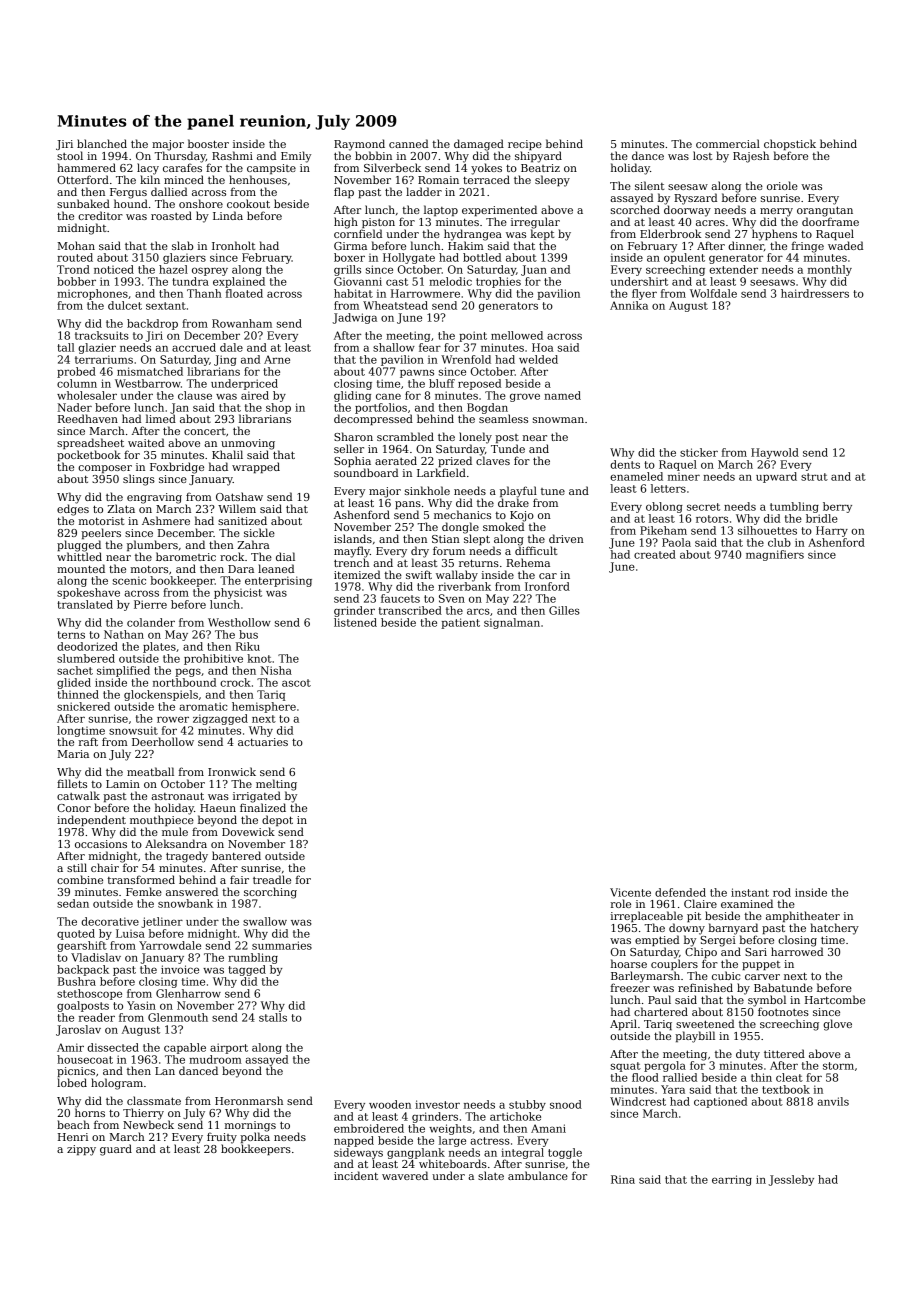  I want to click on depot, so click(277, 820).
